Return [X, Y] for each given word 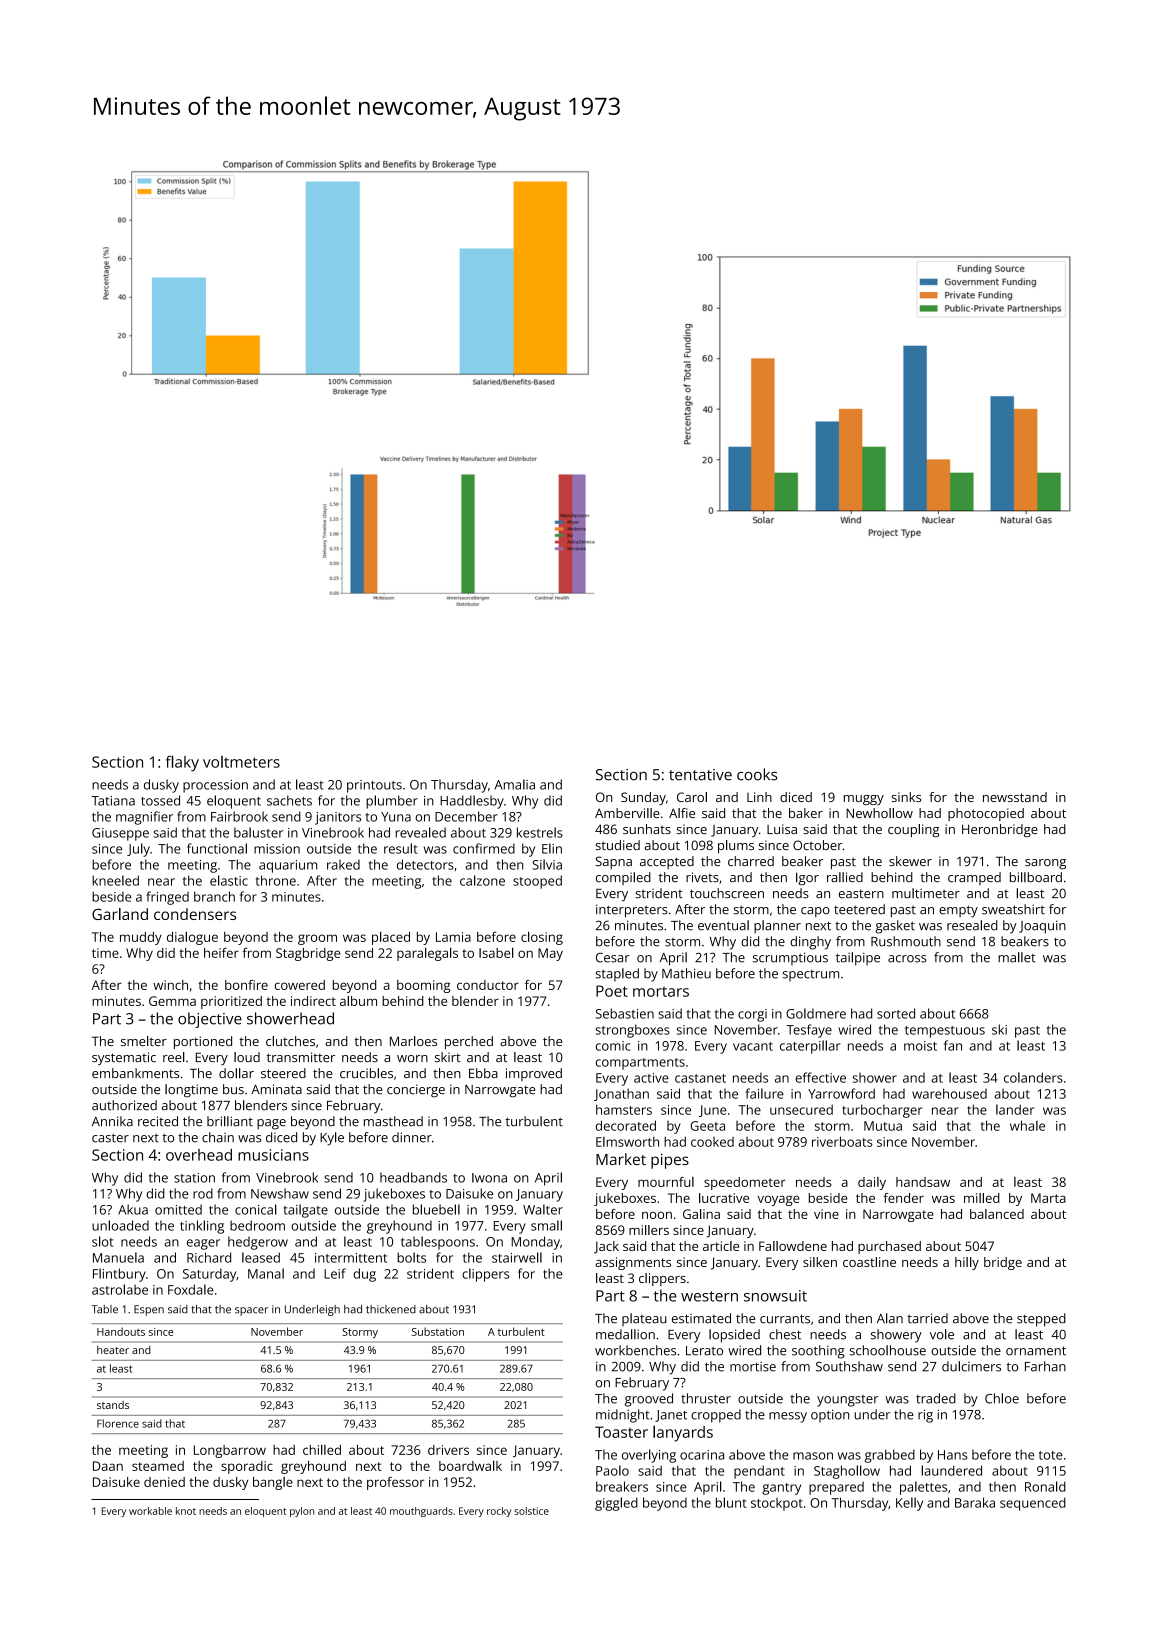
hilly [967, 1263]
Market [621, 1159]
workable [150, 1511]
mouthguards [421, 1512]
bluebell [436, 1209]
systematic [124, 1058]
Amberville [627, 813]
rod [203, 1193]
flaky [182, 763]
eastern [861, 894]
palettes [923, 1488]
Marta [1048, 1198]
